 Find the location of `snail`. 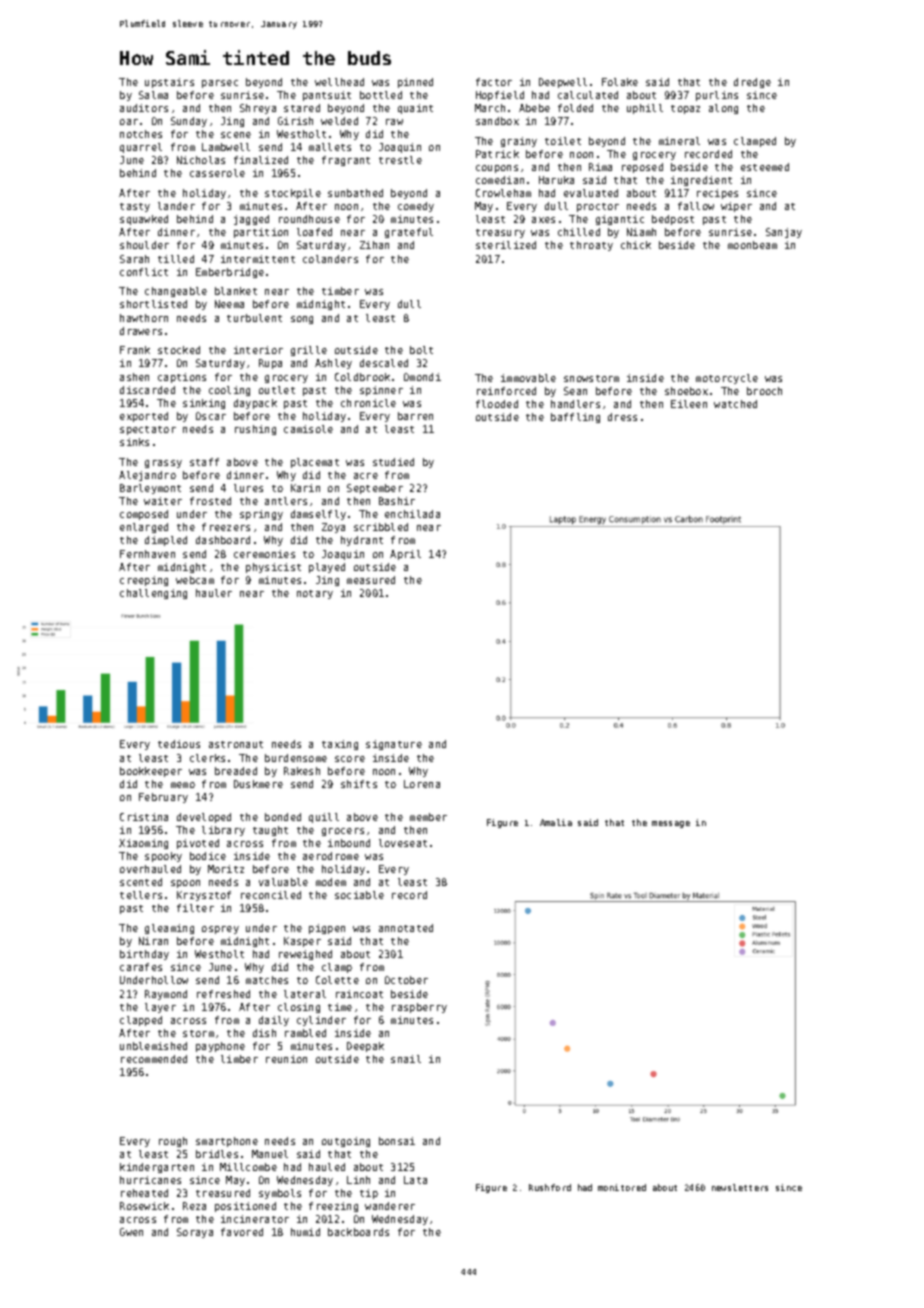

snail is located at coordinates (406, 1059).
